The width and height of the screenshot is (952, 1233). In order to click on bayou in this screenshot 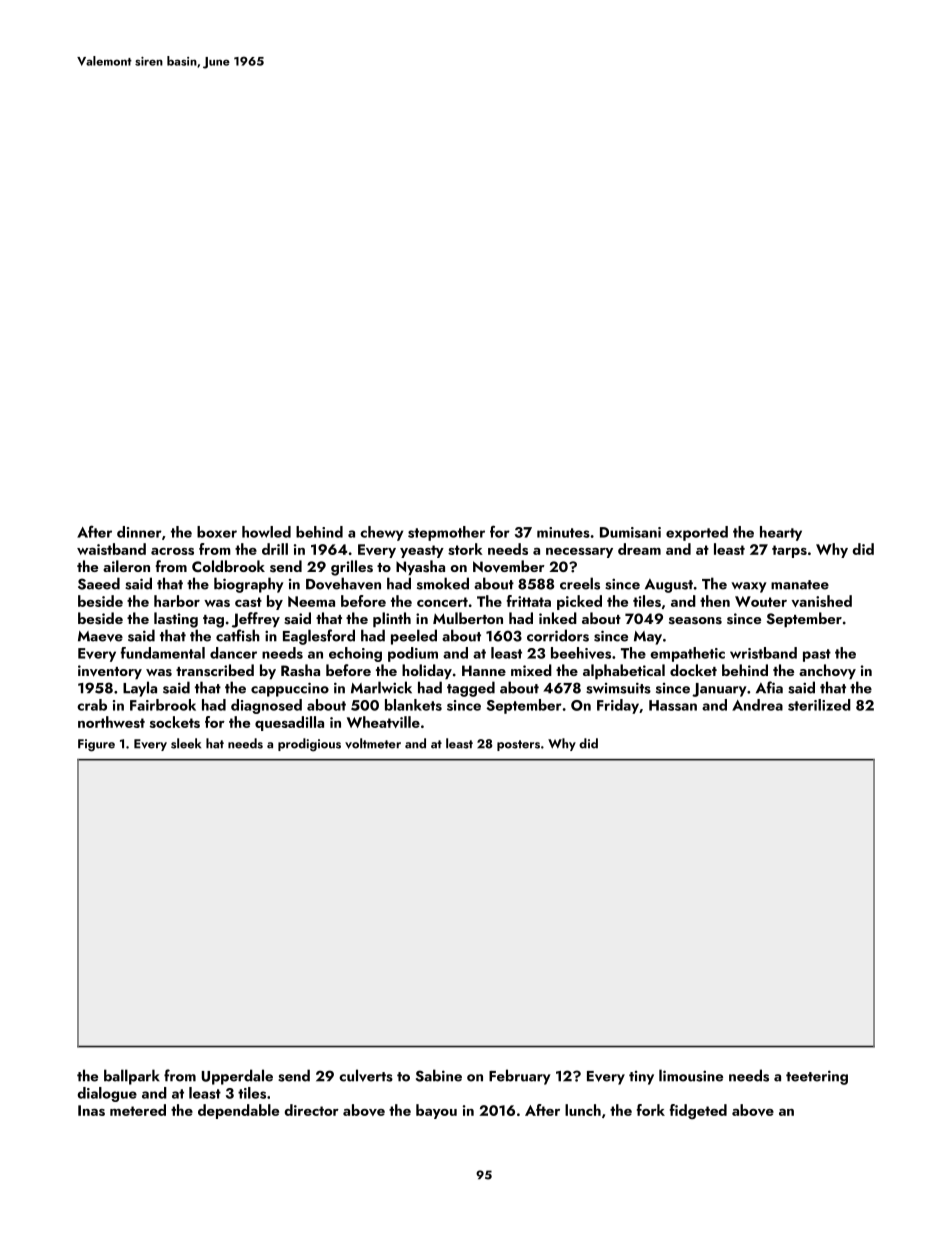, I will do `click(436, 1111)`.
